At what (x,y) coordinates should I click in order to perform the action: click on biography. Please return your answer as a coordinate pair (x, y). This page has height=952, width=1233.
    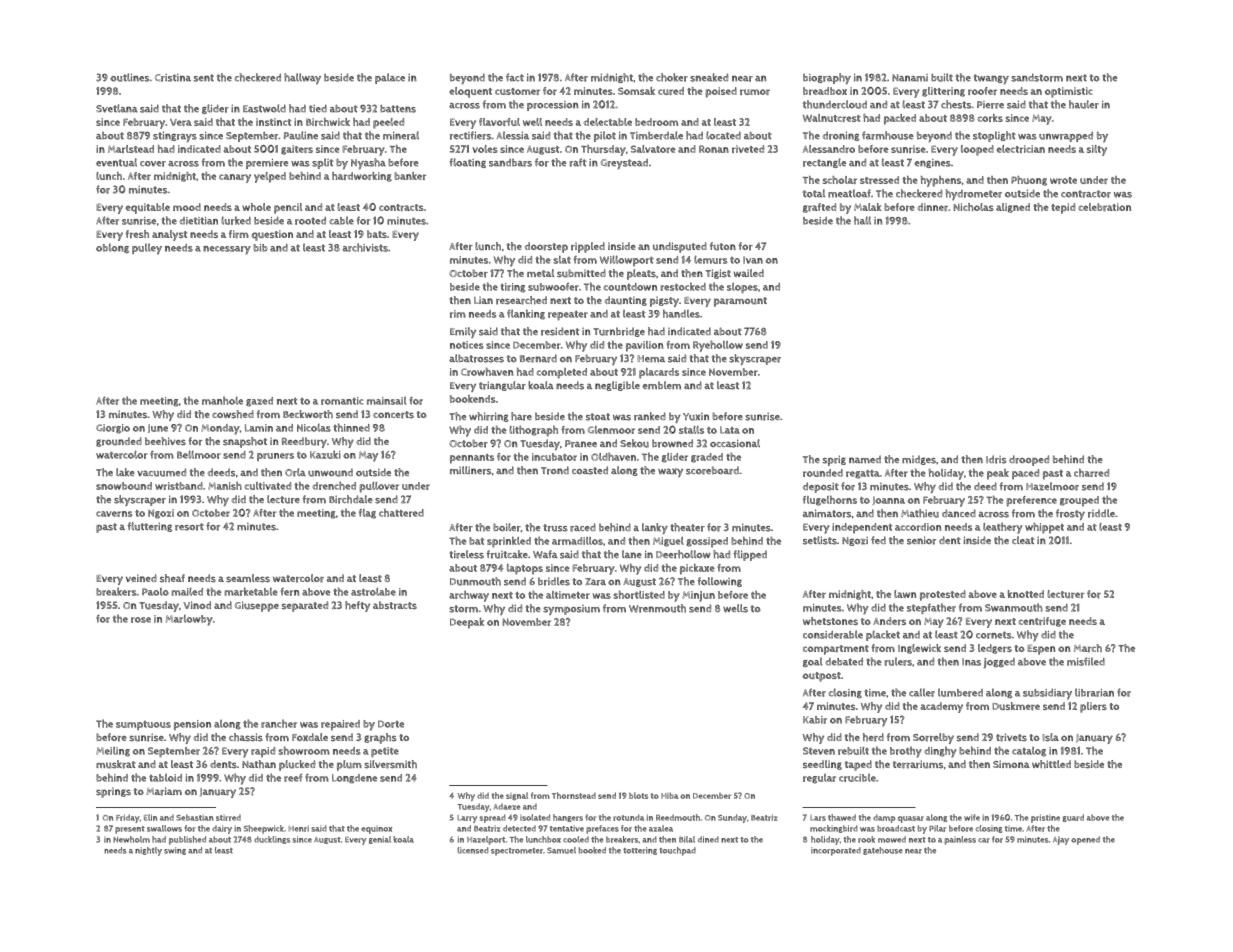
    Looking at the image, I should click on (827, 79).
